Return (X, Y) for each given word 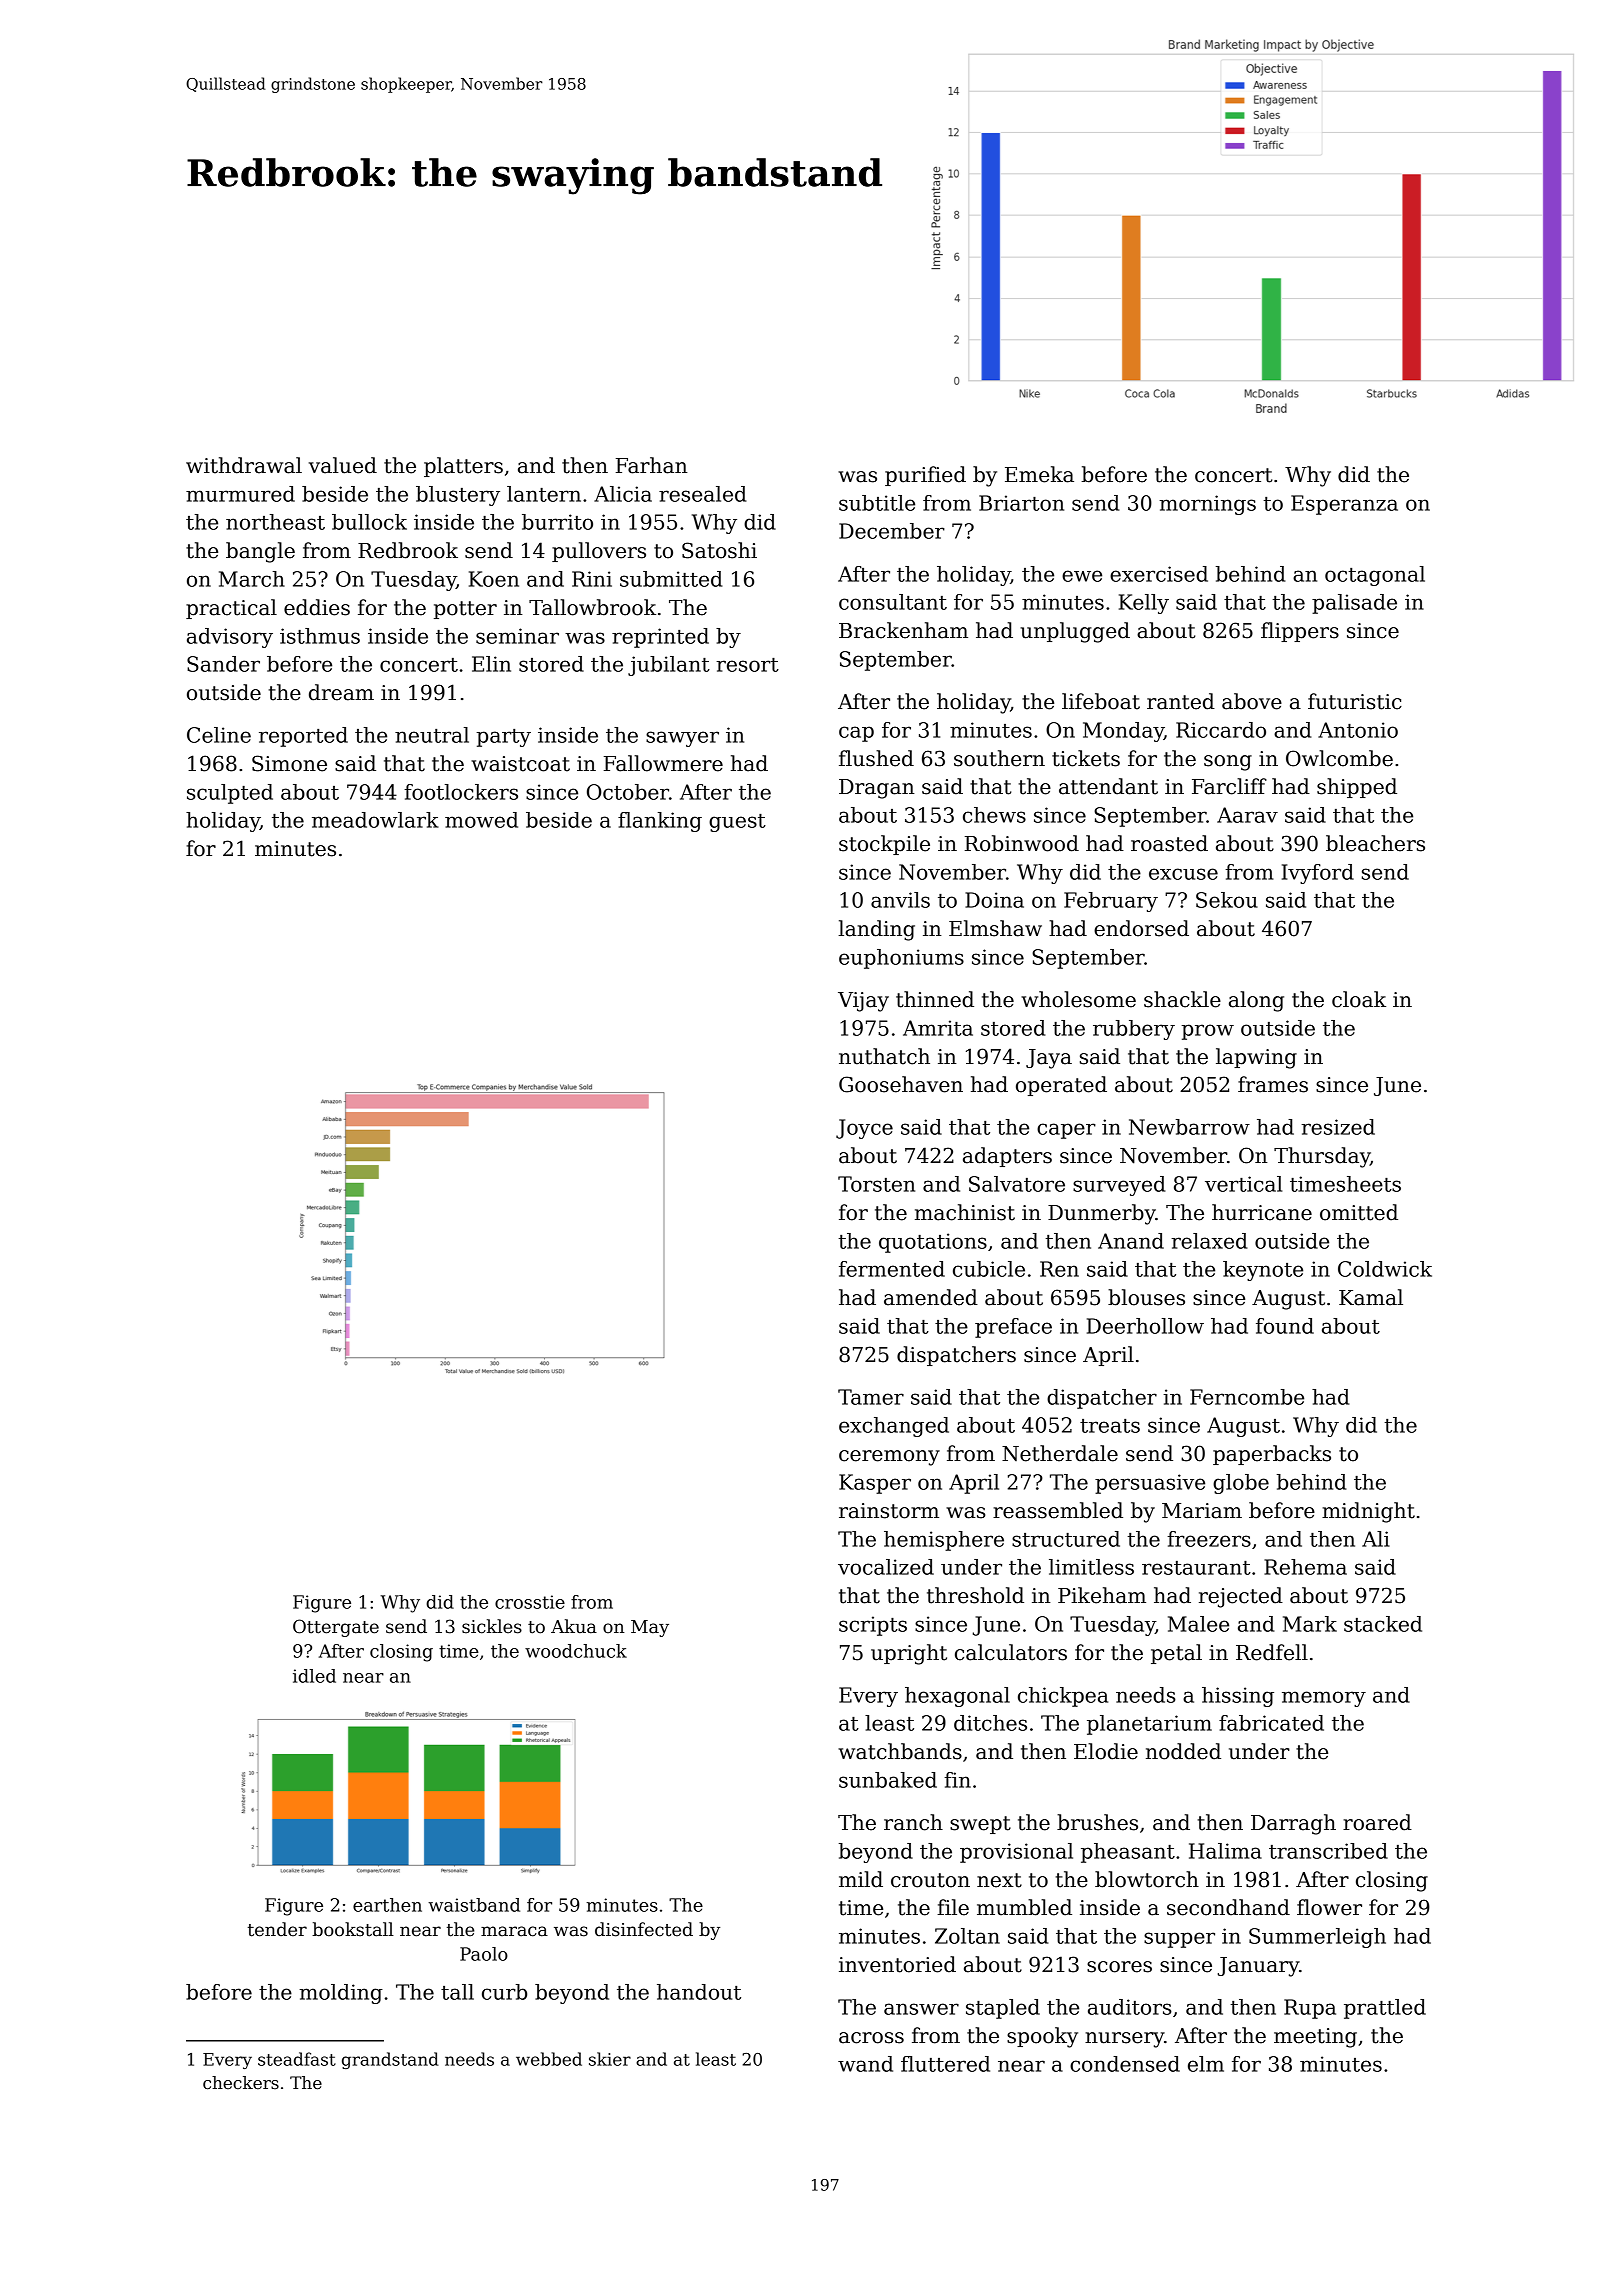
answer (921, 2009)
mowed (481, 820)
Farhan (652, 465)
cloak (1359, 999)
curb (504, 1992)
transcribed (1328, 1851)
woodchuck (576, 1651)
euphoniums (901, 959)
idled (314, 1676)
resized (1338, 1127)
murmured (240, 494)
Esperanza (1344, 505)
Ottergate (336, 1628)
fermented (892, 1269)
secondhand (1228, 1907)
